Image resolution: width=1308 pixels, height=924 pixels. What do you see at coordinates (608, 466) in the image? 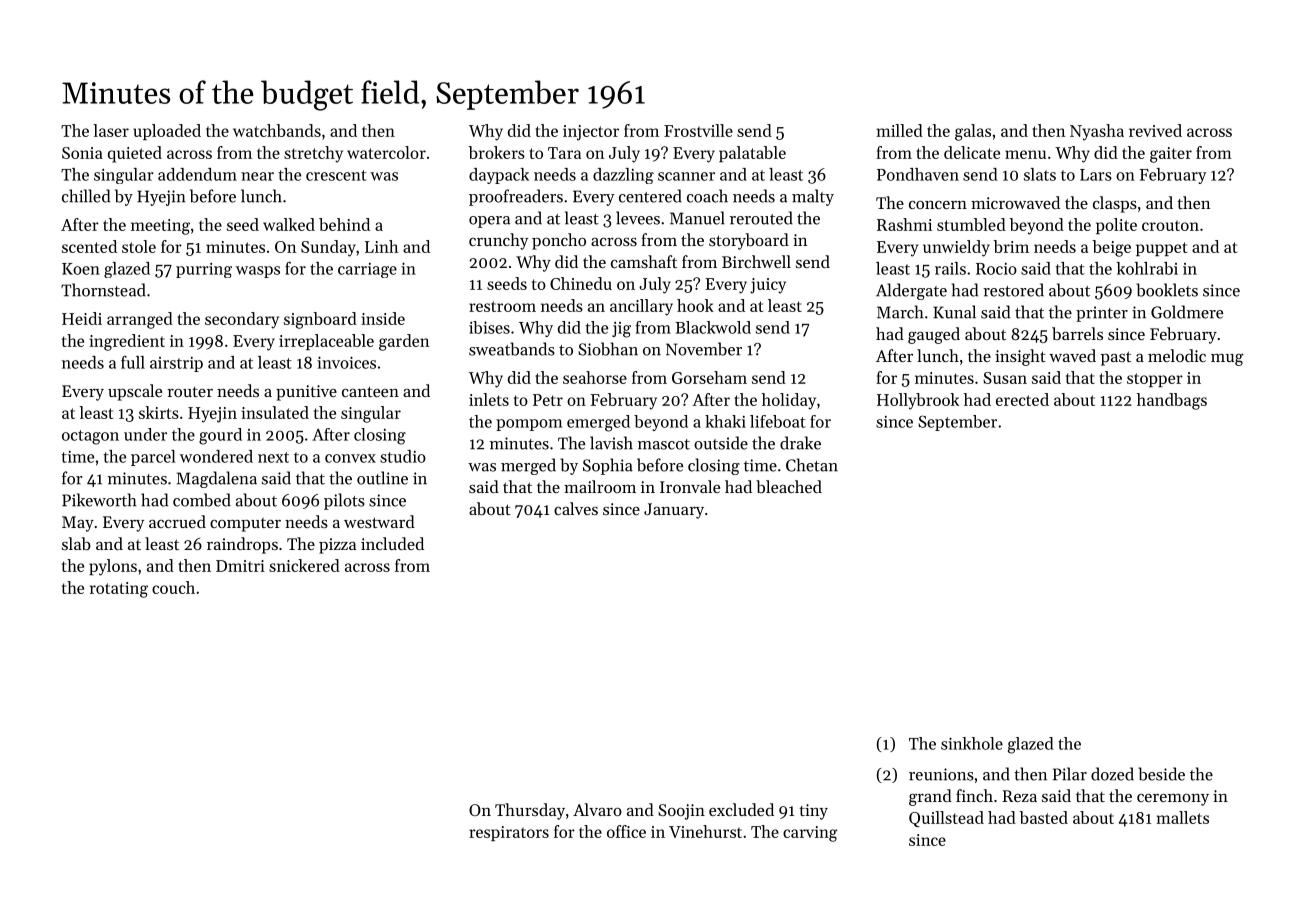
I see `Sophia` at bounding box center [608, 466].
